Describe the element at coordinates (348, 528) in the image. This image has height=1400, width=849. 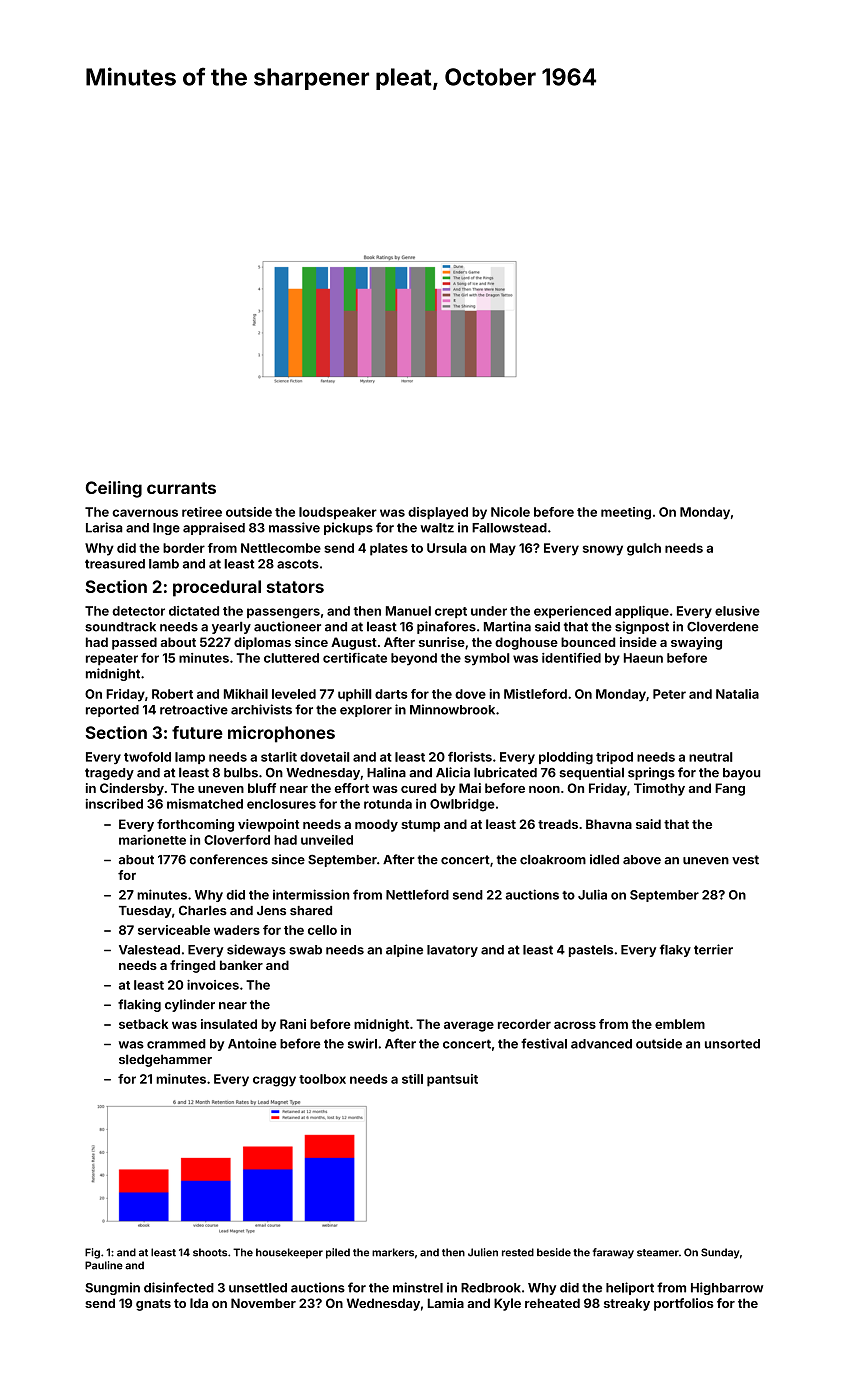
I see `pickups` at that location.
